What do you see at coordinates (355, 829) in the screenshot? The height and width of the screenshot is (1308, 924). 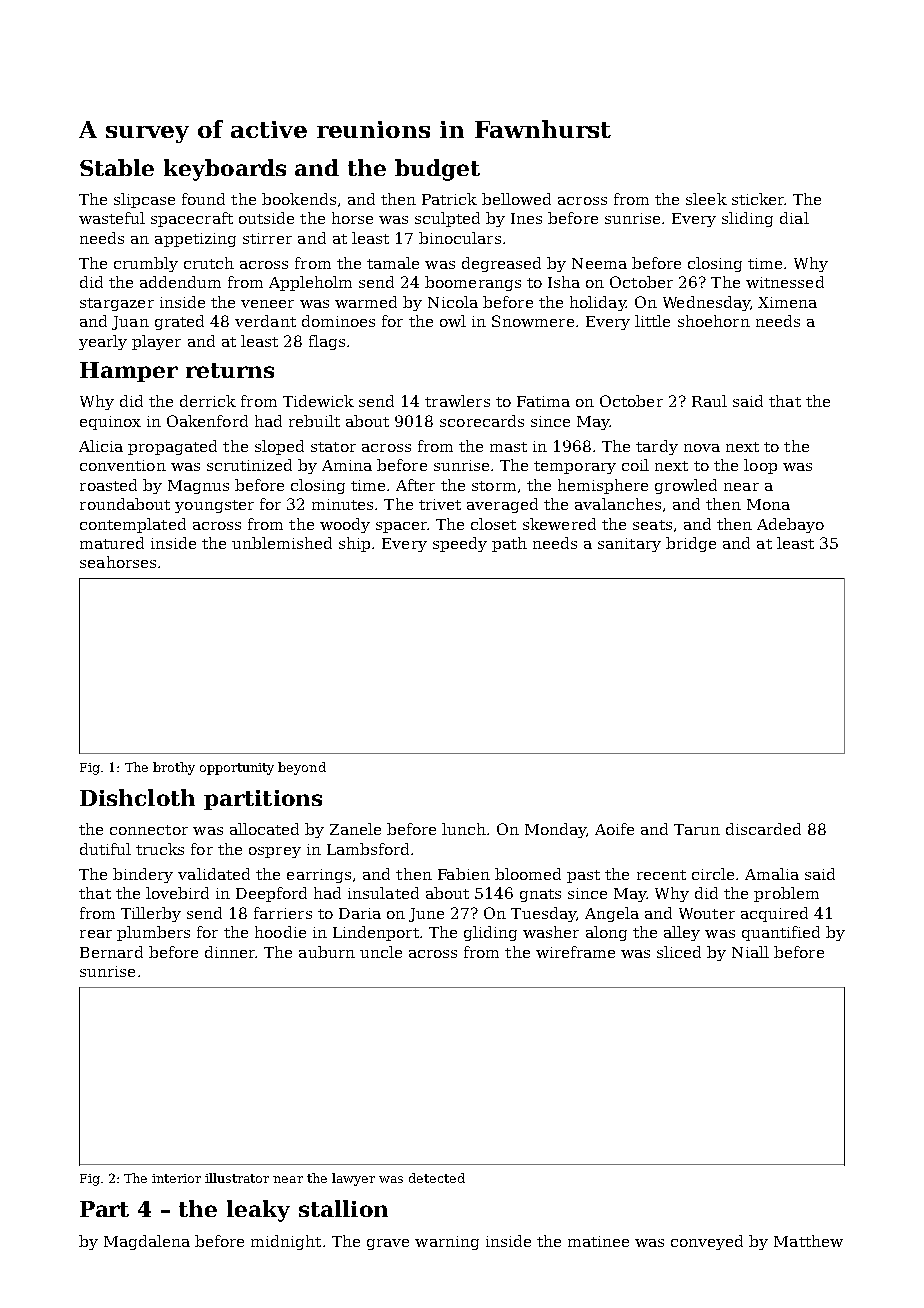 I see `Zanele` at bounding box center [355, 829].
